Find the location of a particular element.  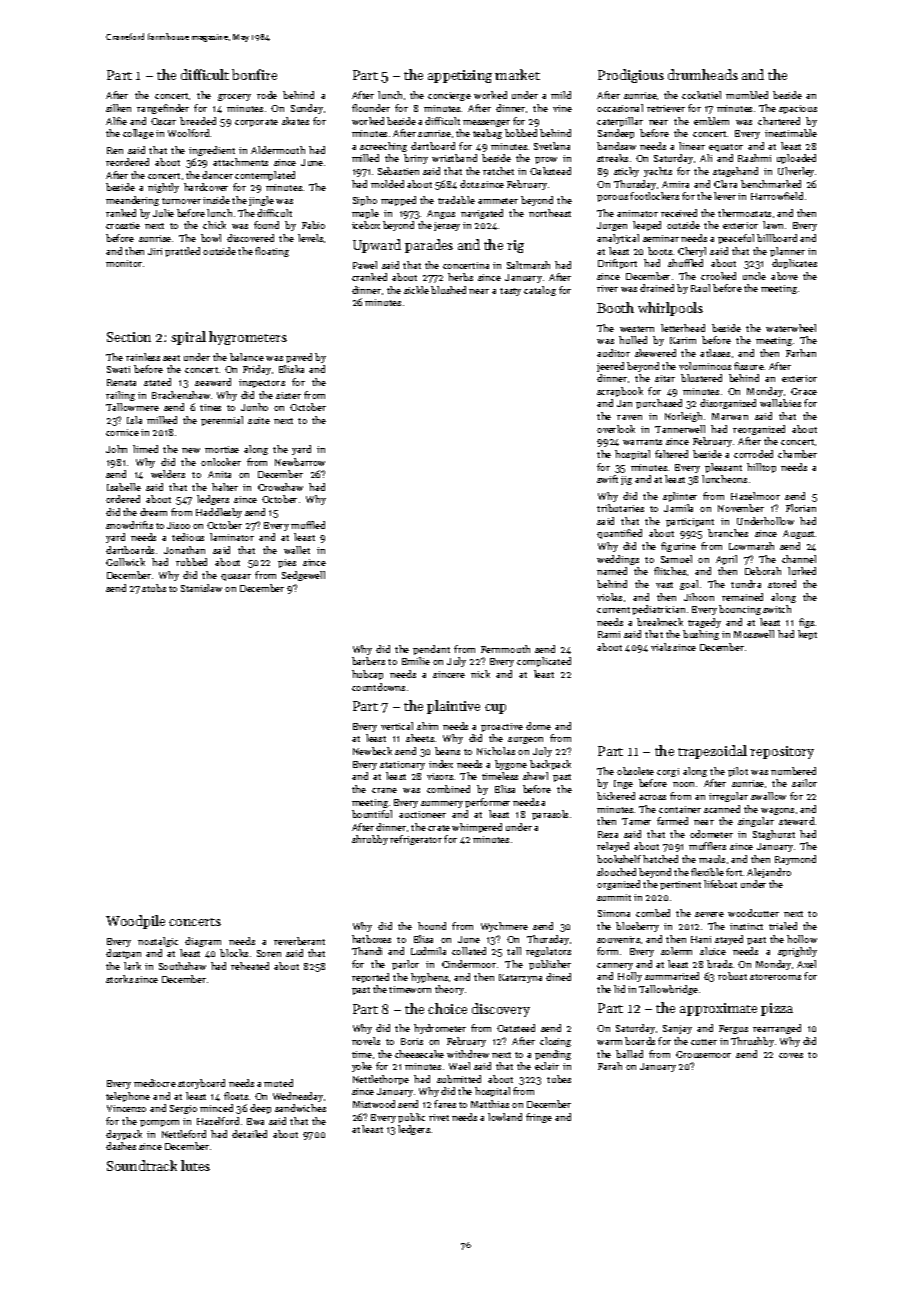

swift is located at coordinates (607, 479).
